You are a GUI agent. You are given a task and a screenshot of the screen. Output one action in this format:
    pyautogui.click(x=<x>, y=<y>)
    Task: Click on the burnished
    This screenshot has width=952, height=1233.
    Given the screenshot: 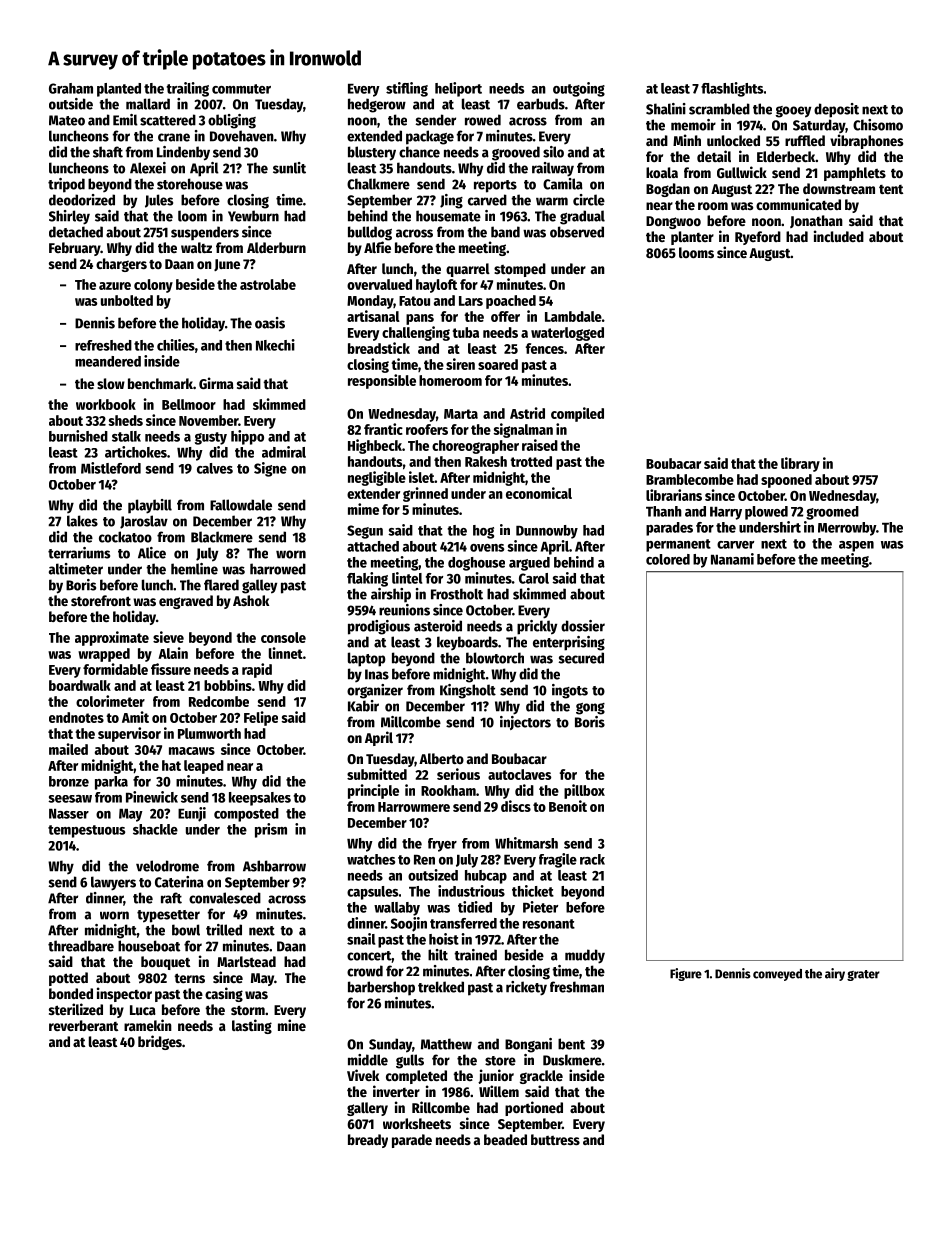 What is the action you would take?
    pyautogui.click(x=78, y=436)
